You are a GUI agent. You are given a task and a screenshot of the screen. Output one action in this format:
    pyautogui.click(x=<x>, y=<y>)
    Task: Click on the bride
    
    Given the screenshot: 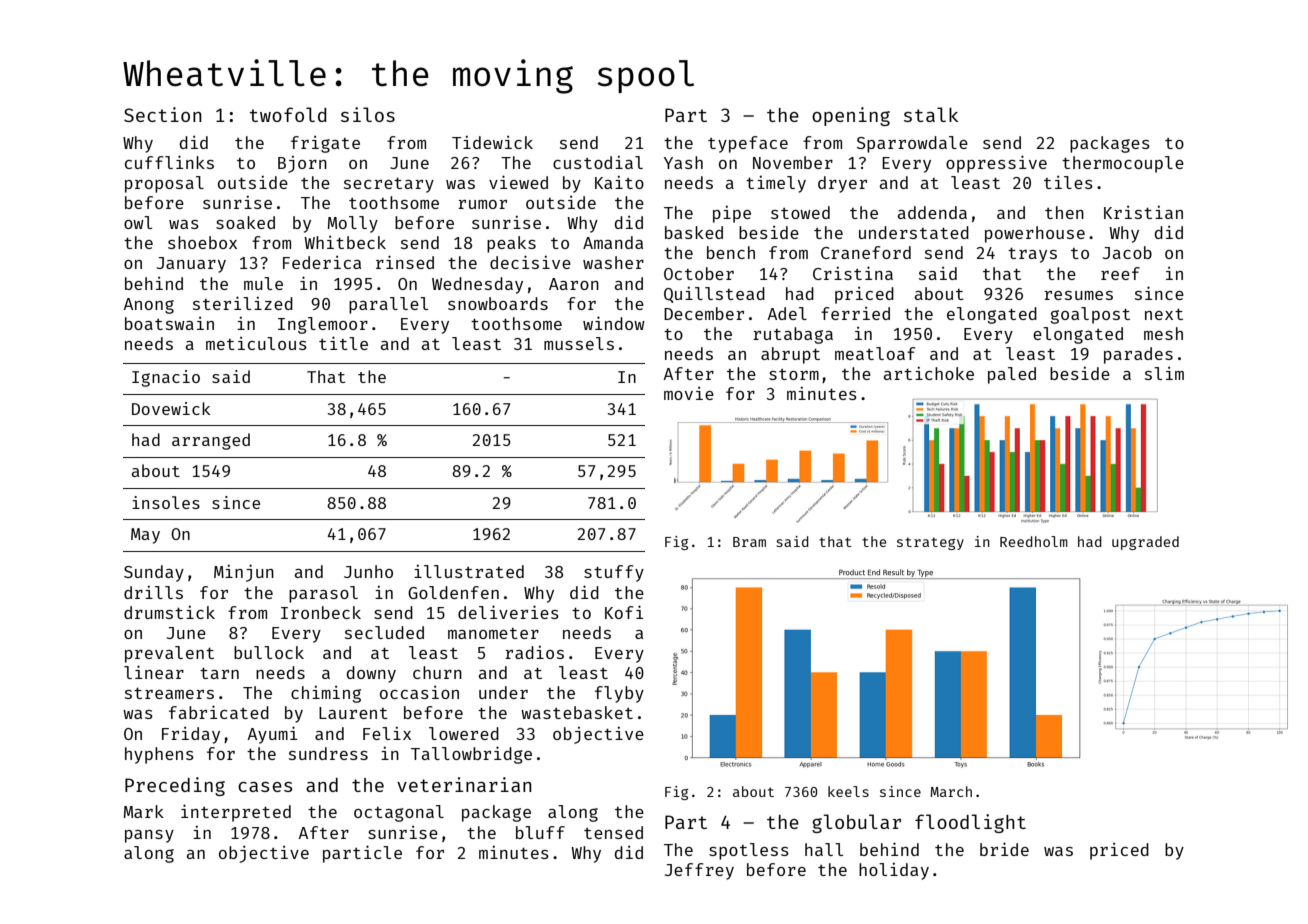 What is the action you would take?
    pyautogui.click(x=1004, y=849)
